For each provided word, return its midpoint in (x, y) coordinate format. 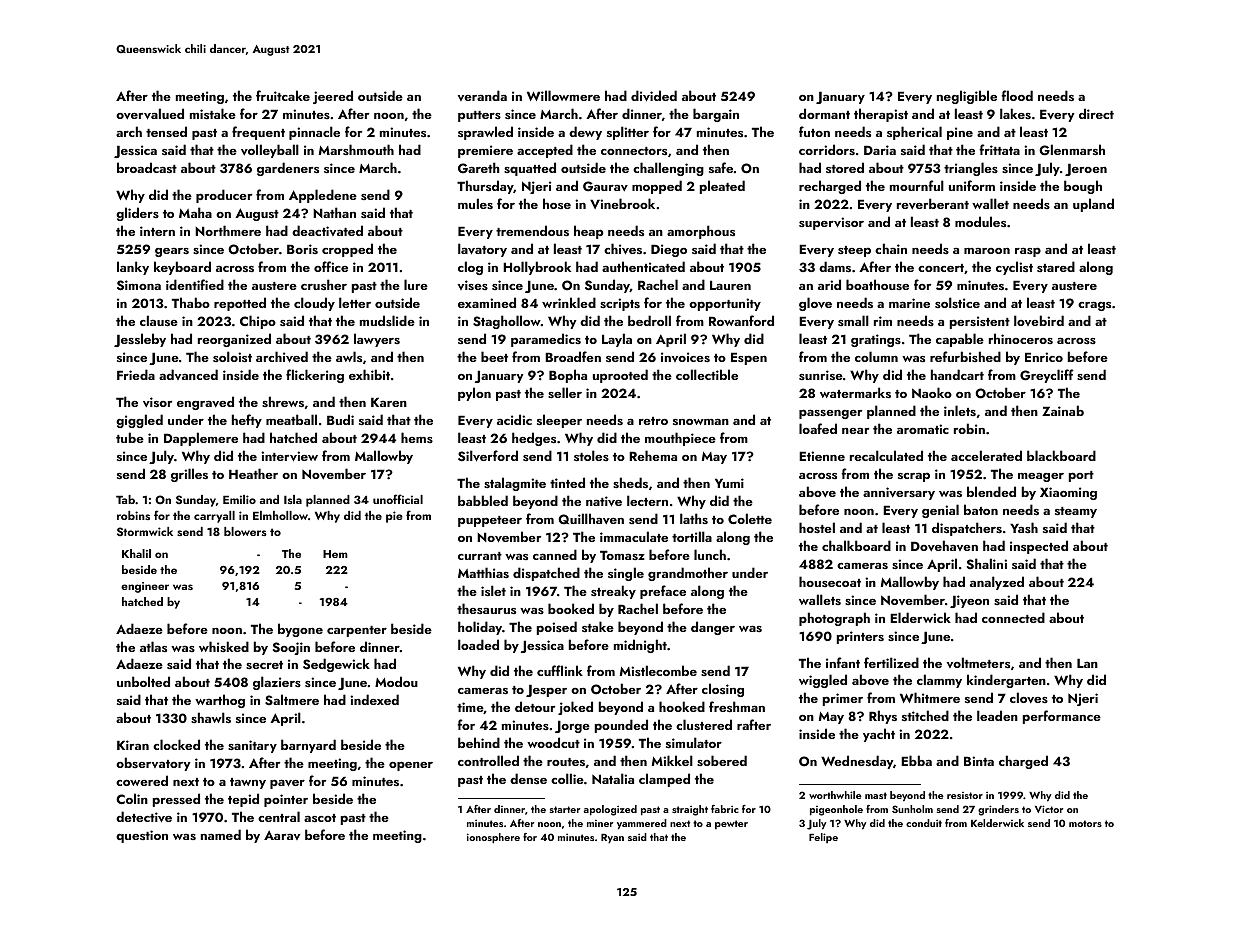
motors (1085, 823)
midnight (640, 646)
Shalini (987, 564)
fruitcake (283, 95)
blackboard (1061, 455)
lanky (133, 268)
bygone (300, 630)
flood (1017, 95)
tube (130, 437)
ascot (320, 818)
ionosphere (493, 838)
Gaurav (605, 186)
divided (654, 96)
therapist (881, 115)
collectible (707, 374)
